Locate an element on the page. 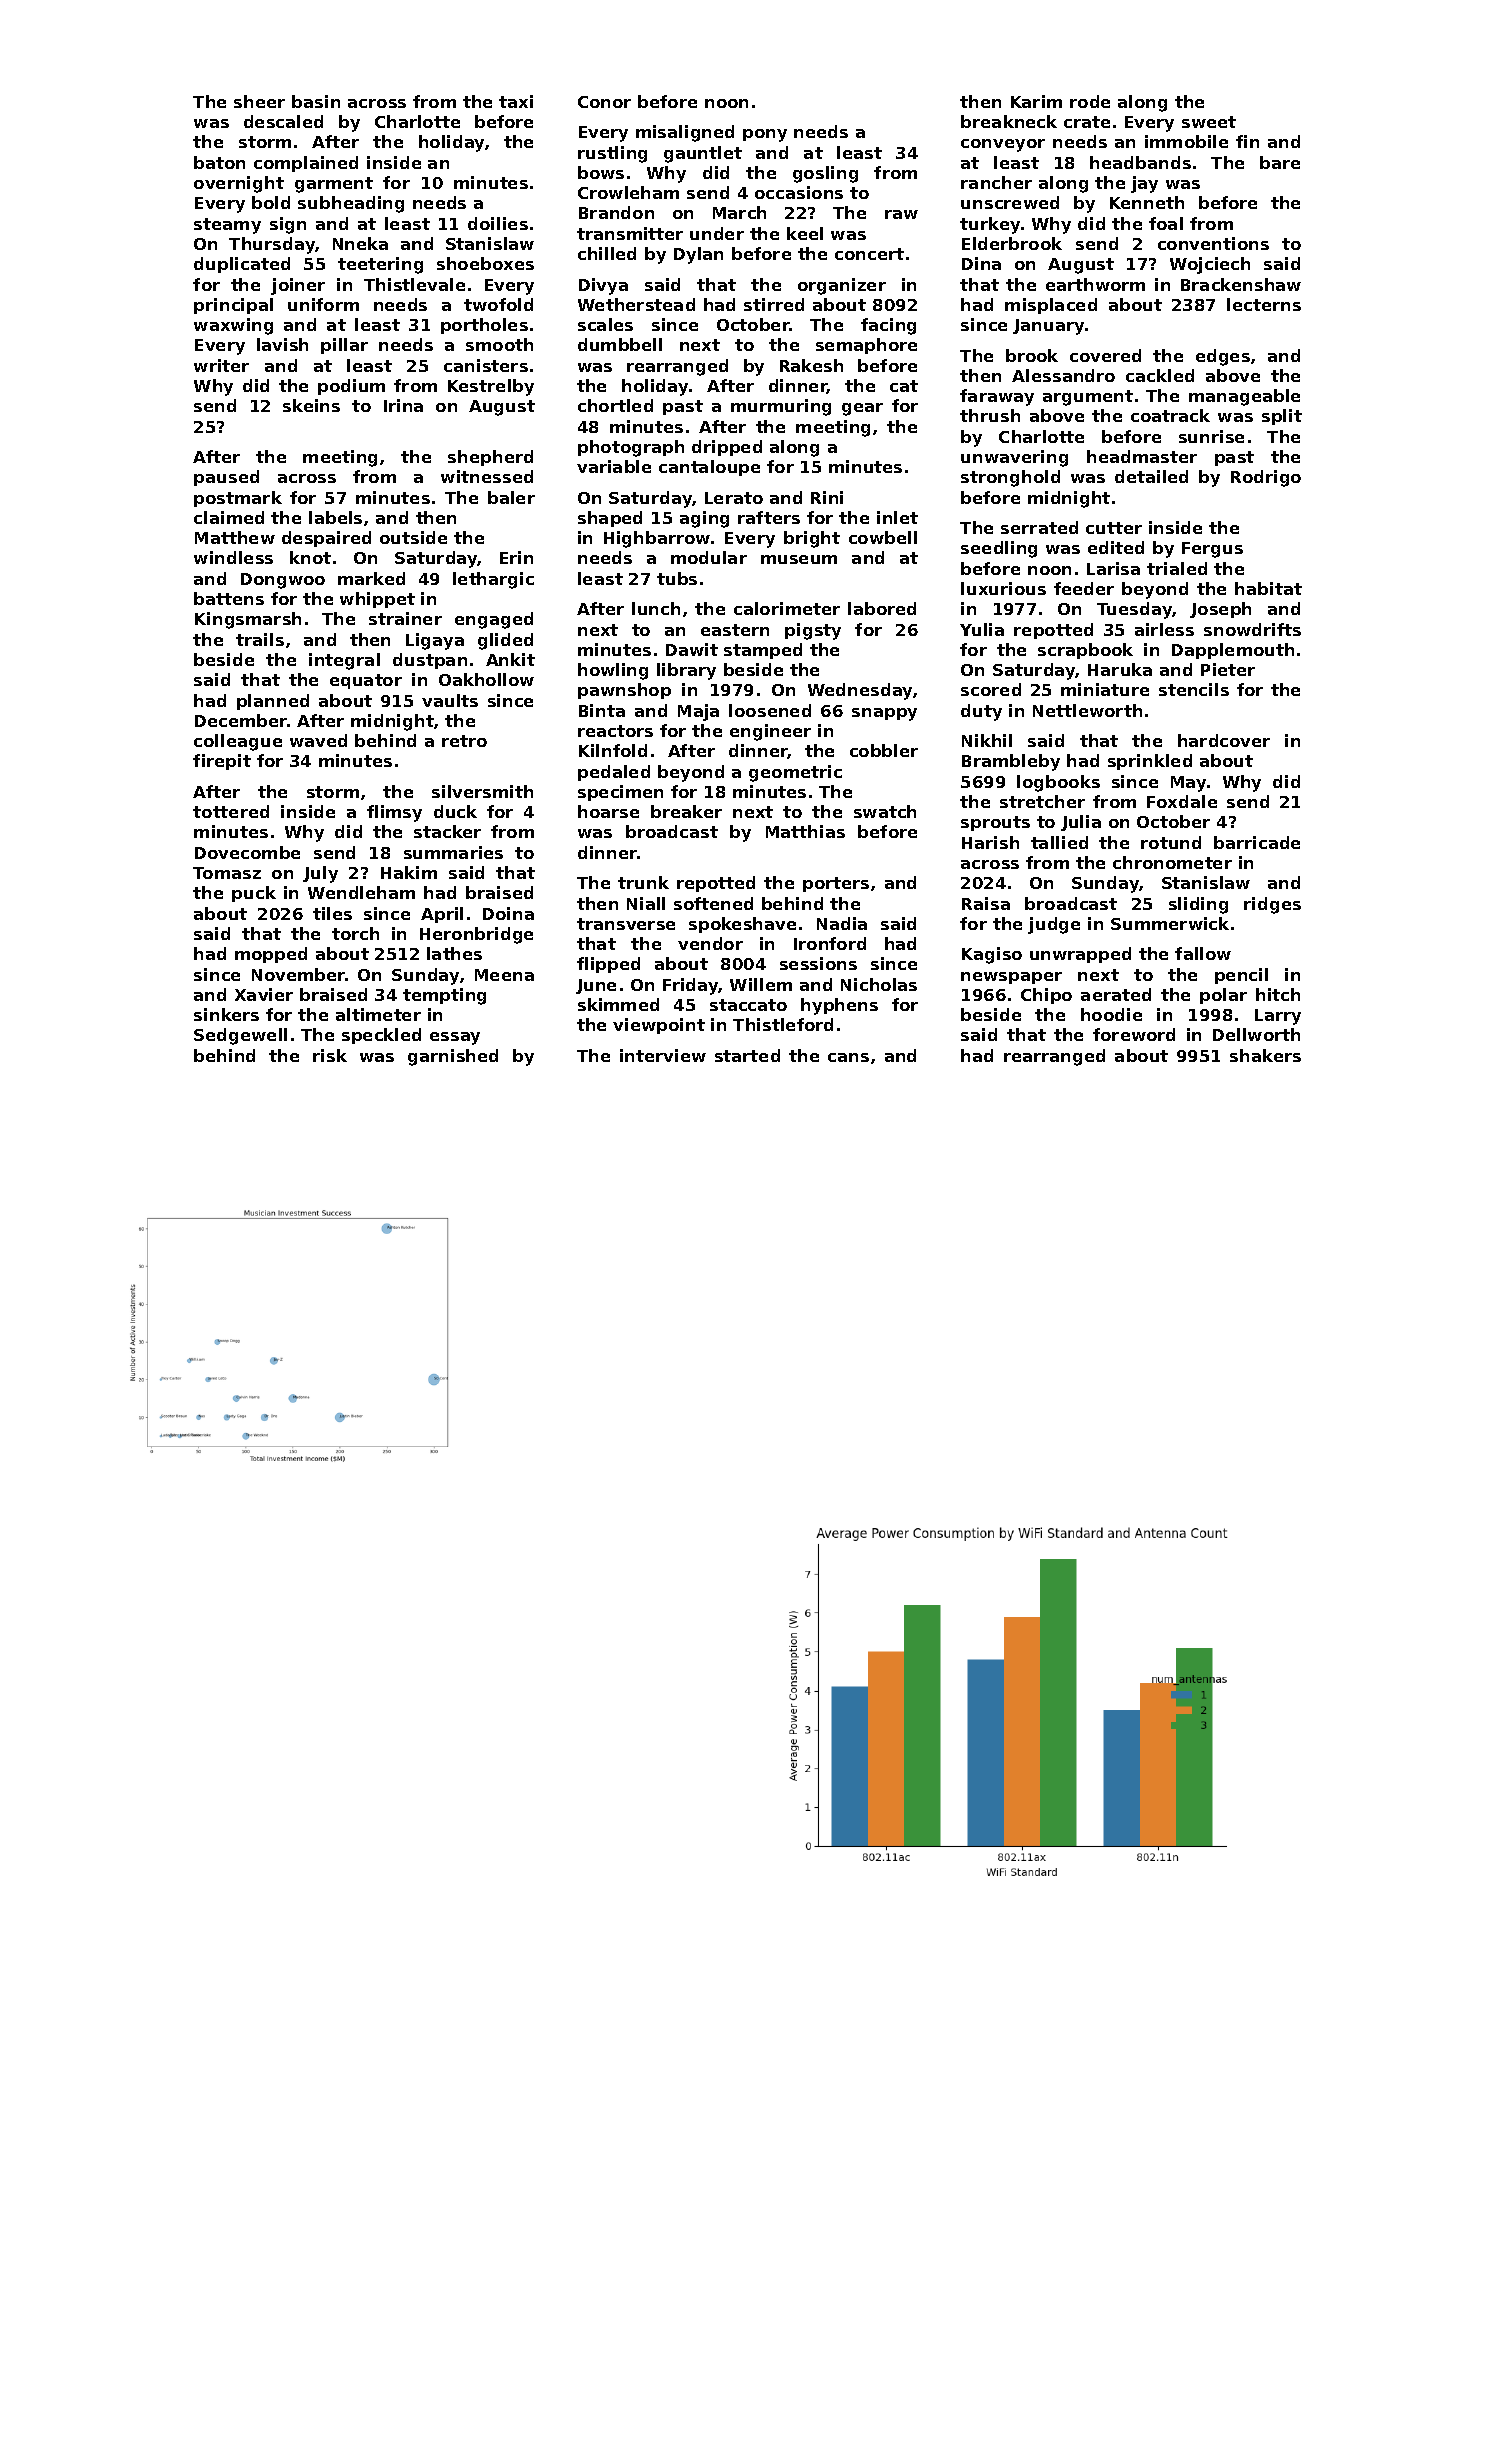 The image size is (1496, 2464). duplicated is located at coordinates (242, 265).
